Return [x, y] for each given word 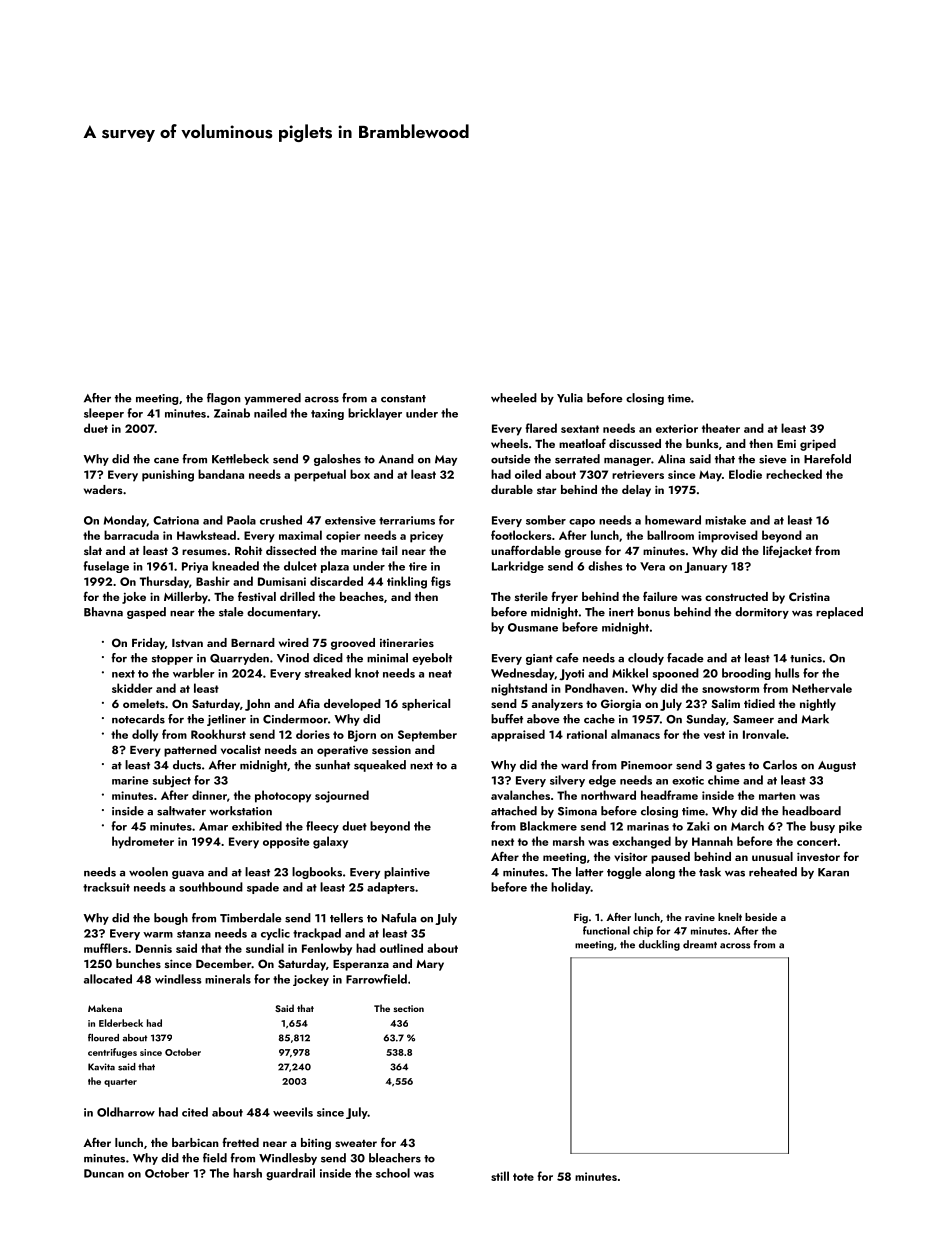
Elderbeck [121, 1023]
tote [523, 1177]
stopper [172, 660]
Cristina [809, 596]
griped [818, 445]
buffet [507, 719]
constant [403, 399]
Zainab [232, 413]
